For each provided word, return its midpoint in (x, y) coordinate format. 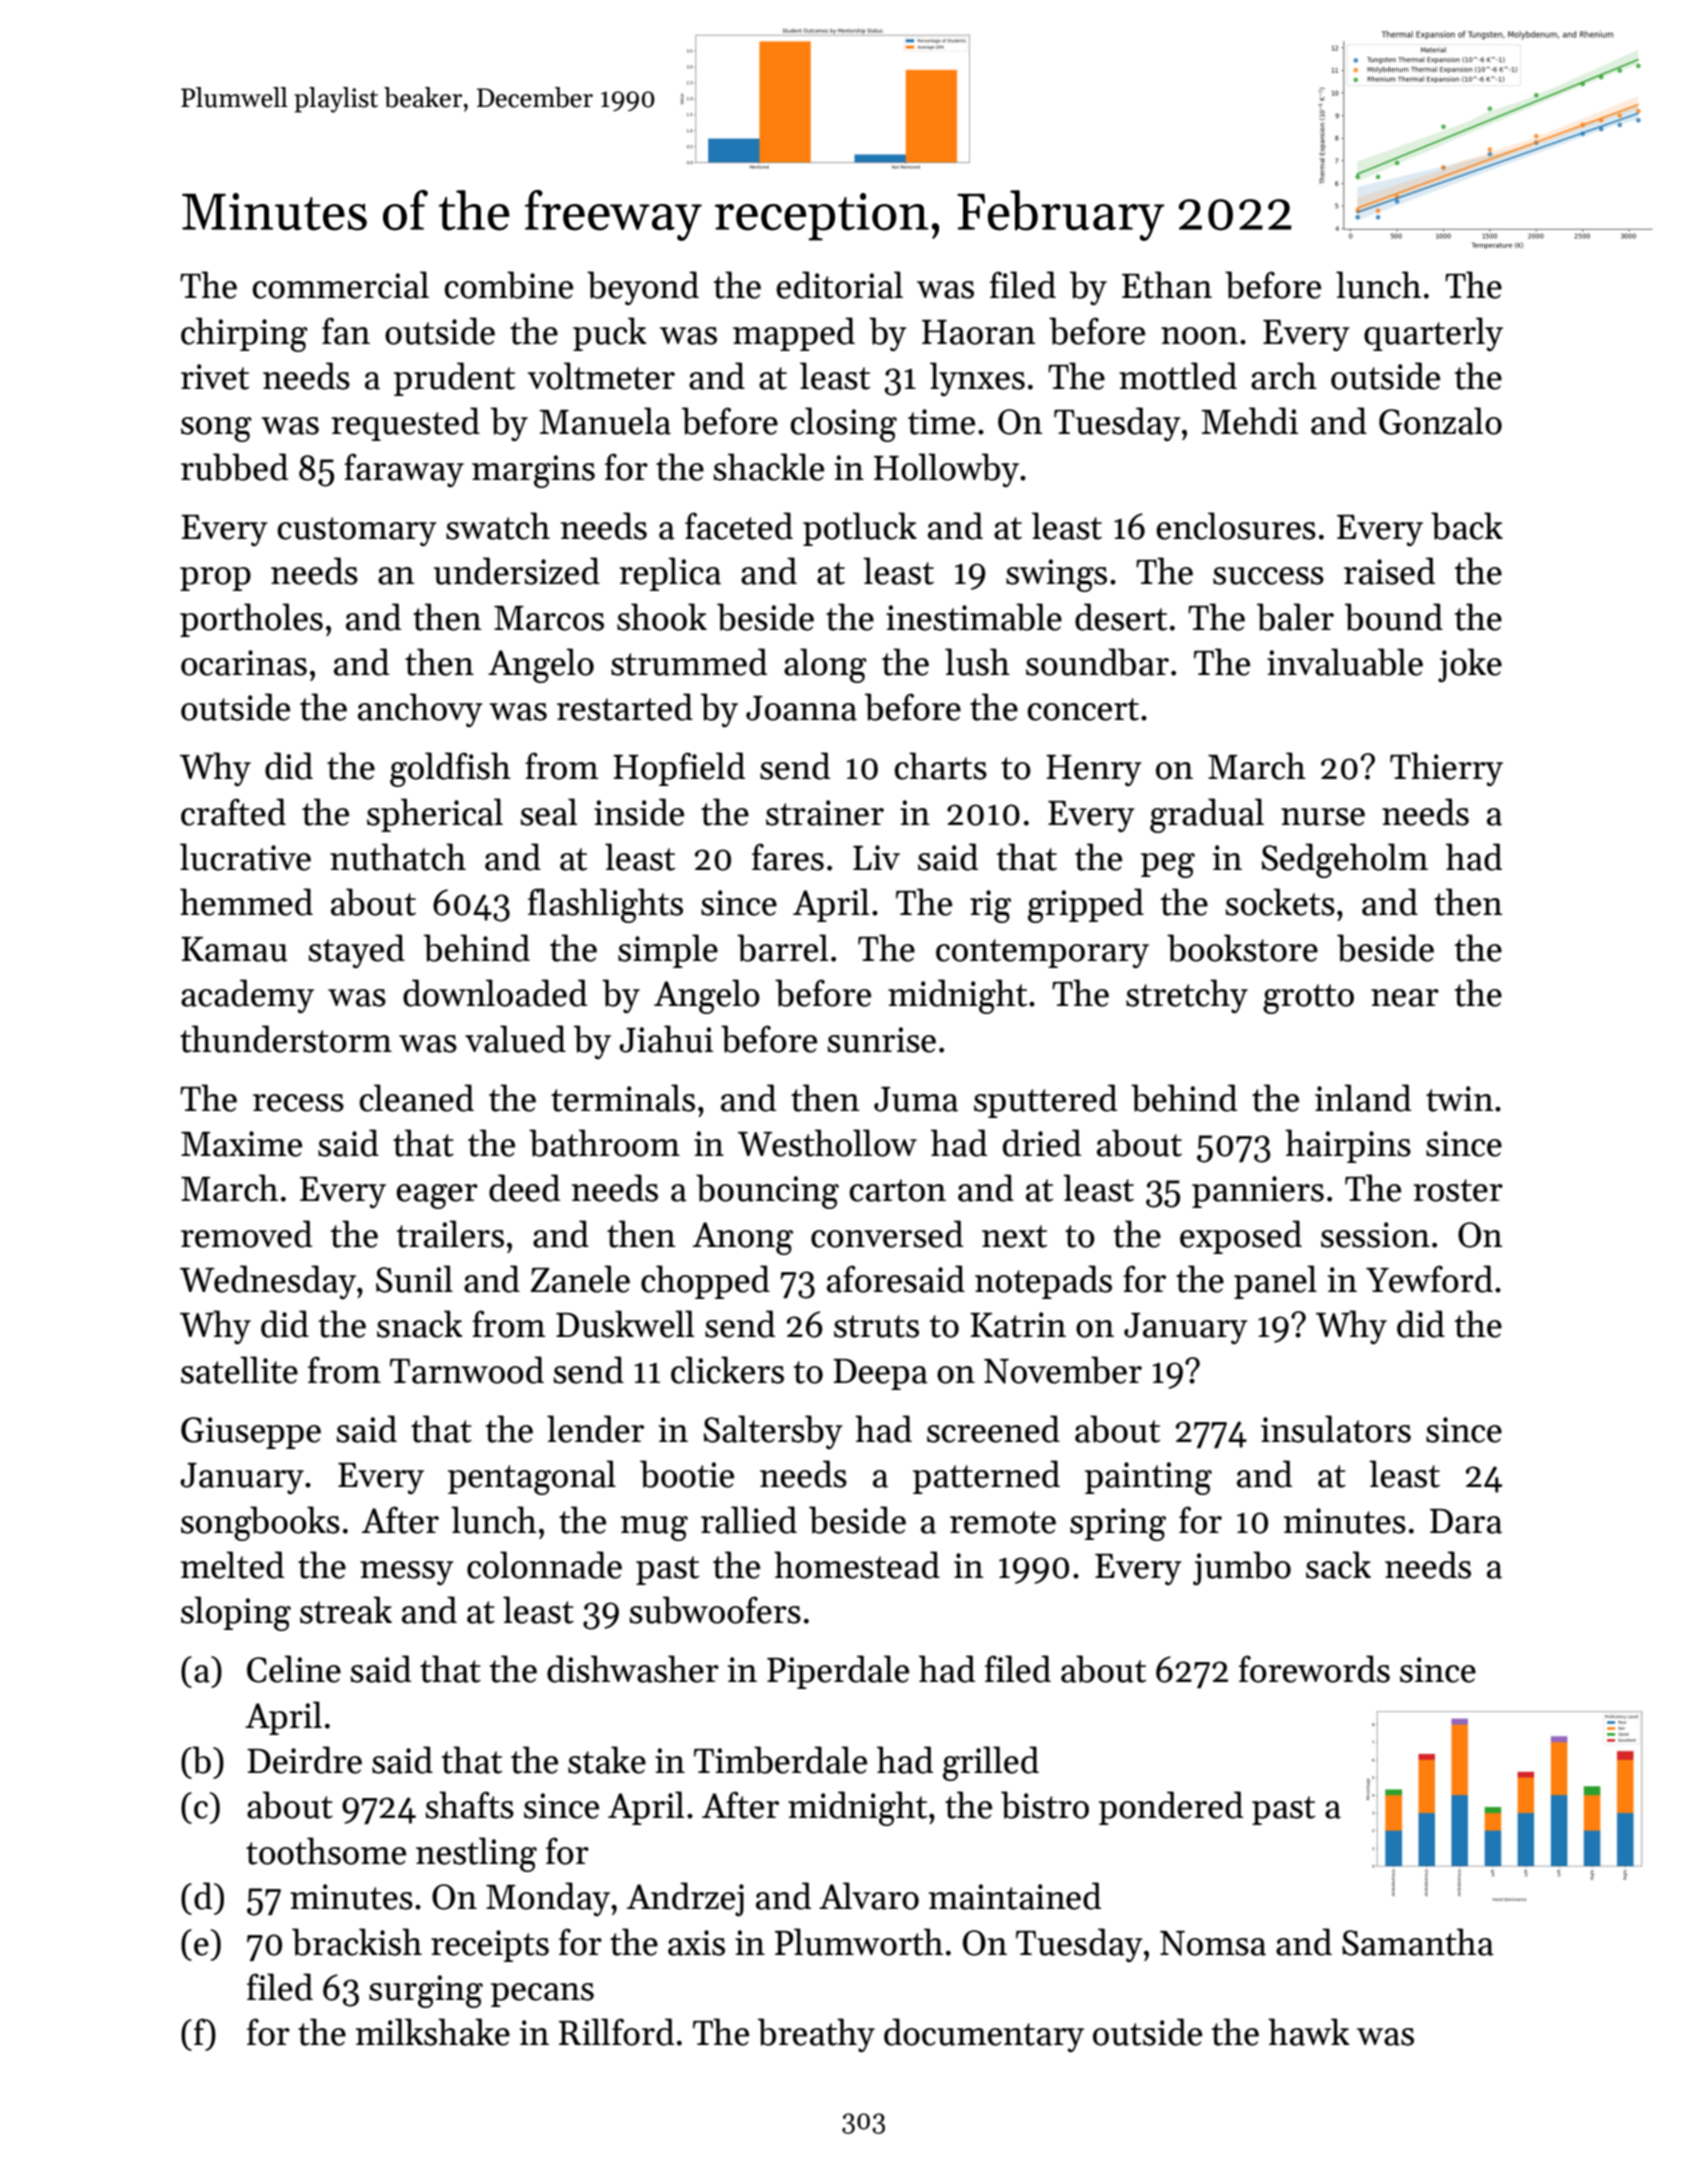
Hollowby (946, 470)
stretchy (1187, 996)
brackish (357, 1942)
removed (246, 1234)
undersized (517, 571)
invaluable (1345, 662)
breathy (816, 2035)
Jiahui (666, 1039)
